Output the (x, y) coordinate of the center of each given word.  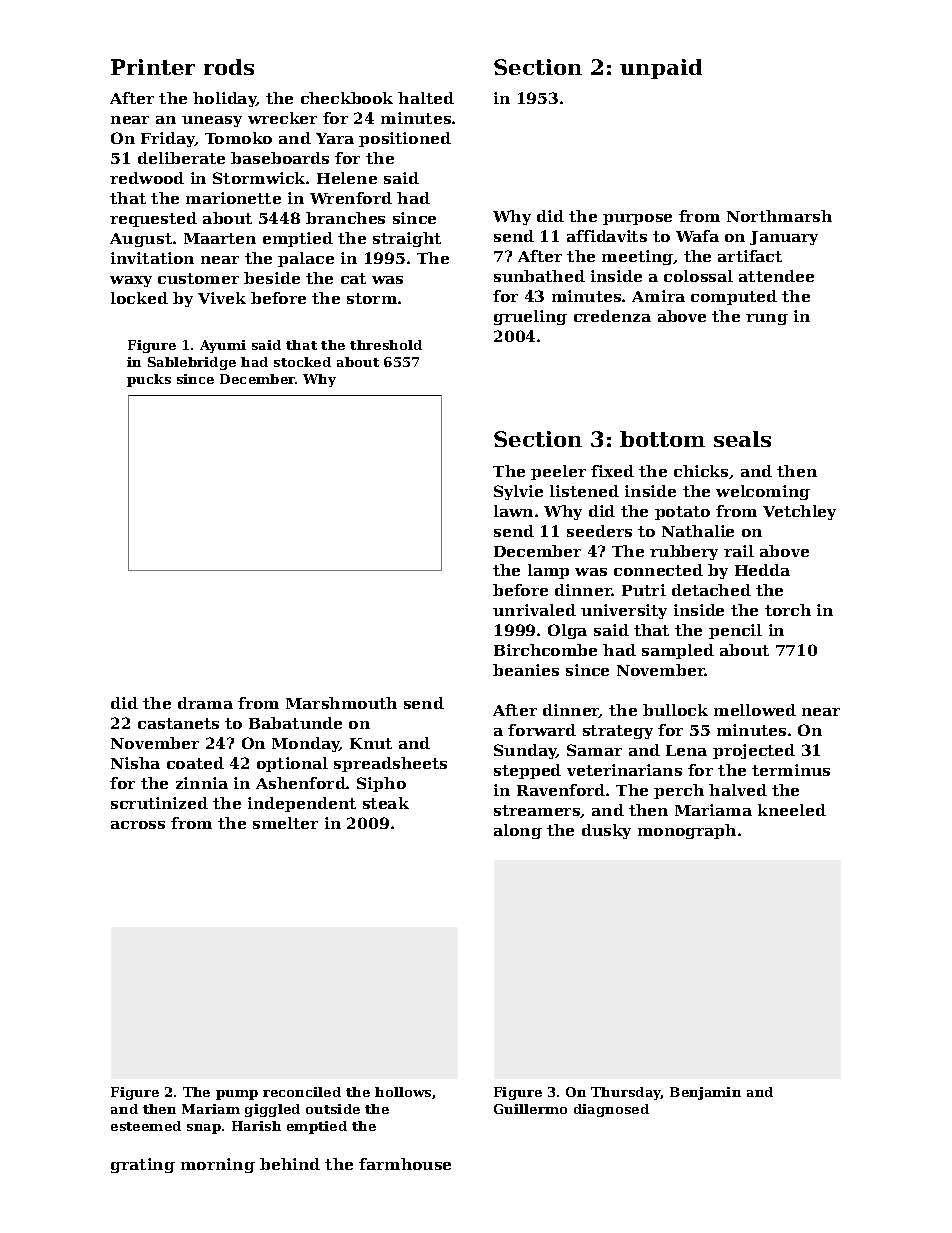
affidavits (607, 236)
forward (542, 730)
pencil (735, 631)
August (141, 240)
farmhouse (405, 1164)
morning (218, 1165)
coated (195, 763)
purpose (637, 219)
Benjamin (705, 1093)
